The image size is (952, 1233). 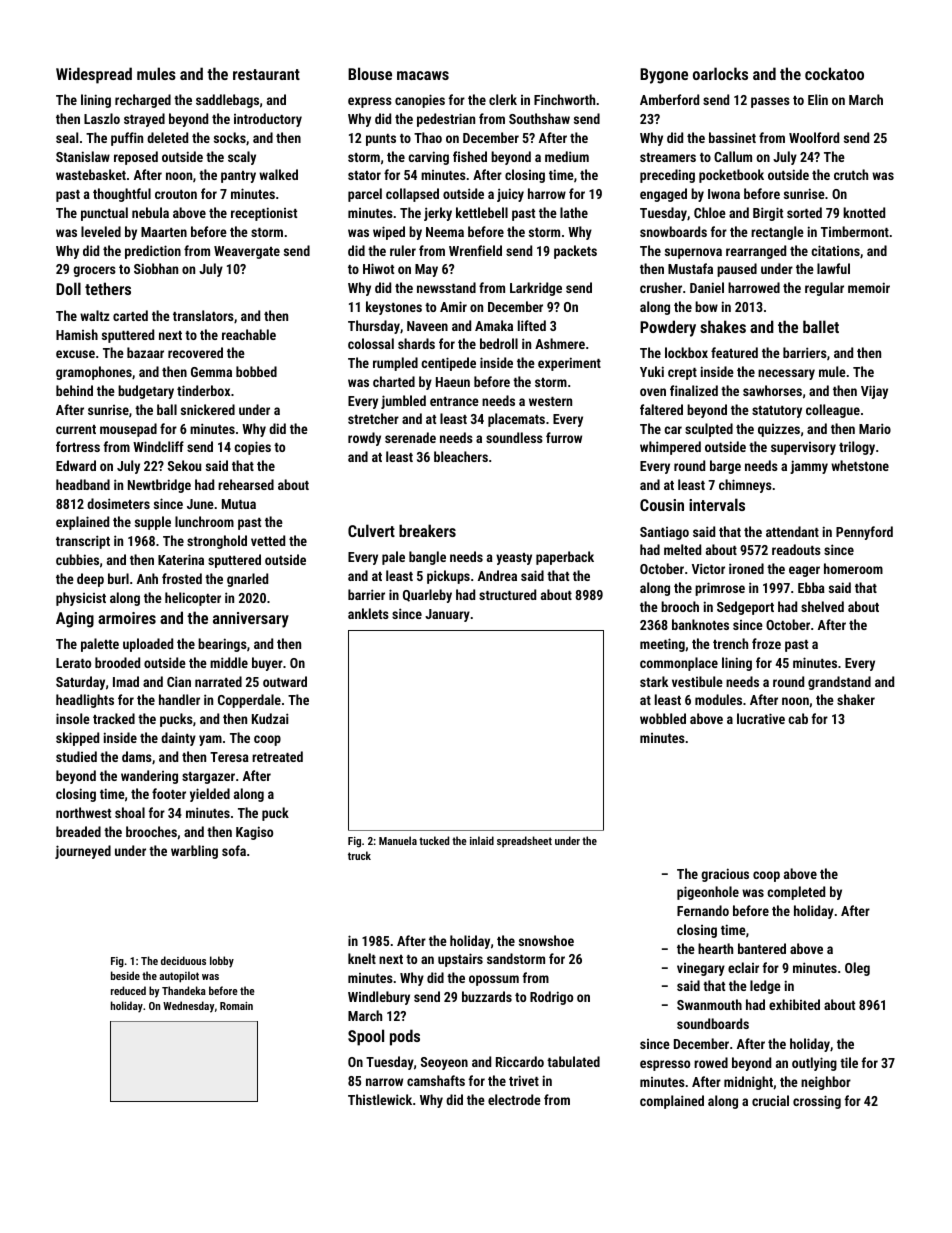 What do you see at coordinates (423, 75) in the screenshot?
I see `macaws` at bounding box center [423, 75].
